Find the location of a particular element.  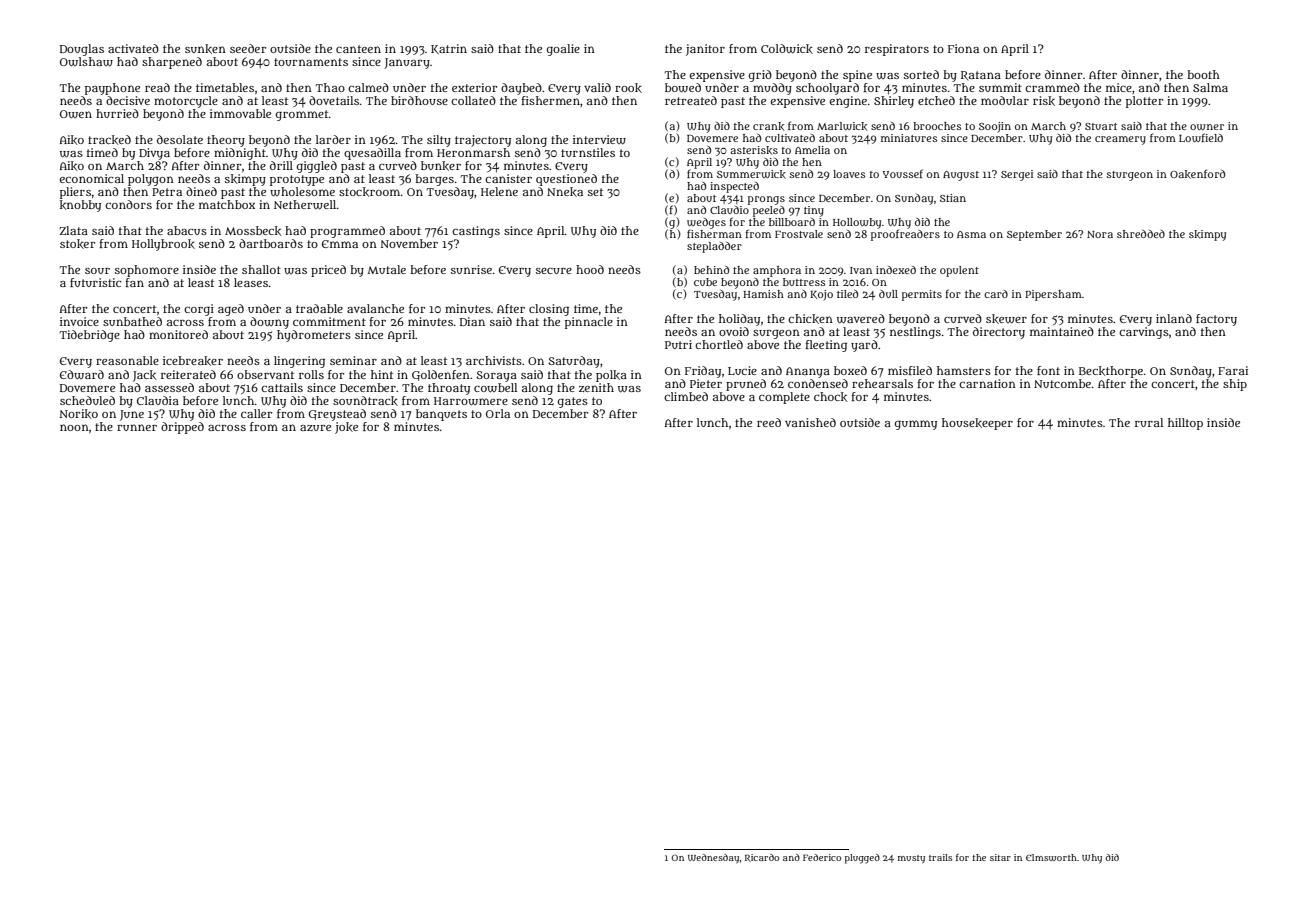

Douglas is located at coordinates (82, 50).
